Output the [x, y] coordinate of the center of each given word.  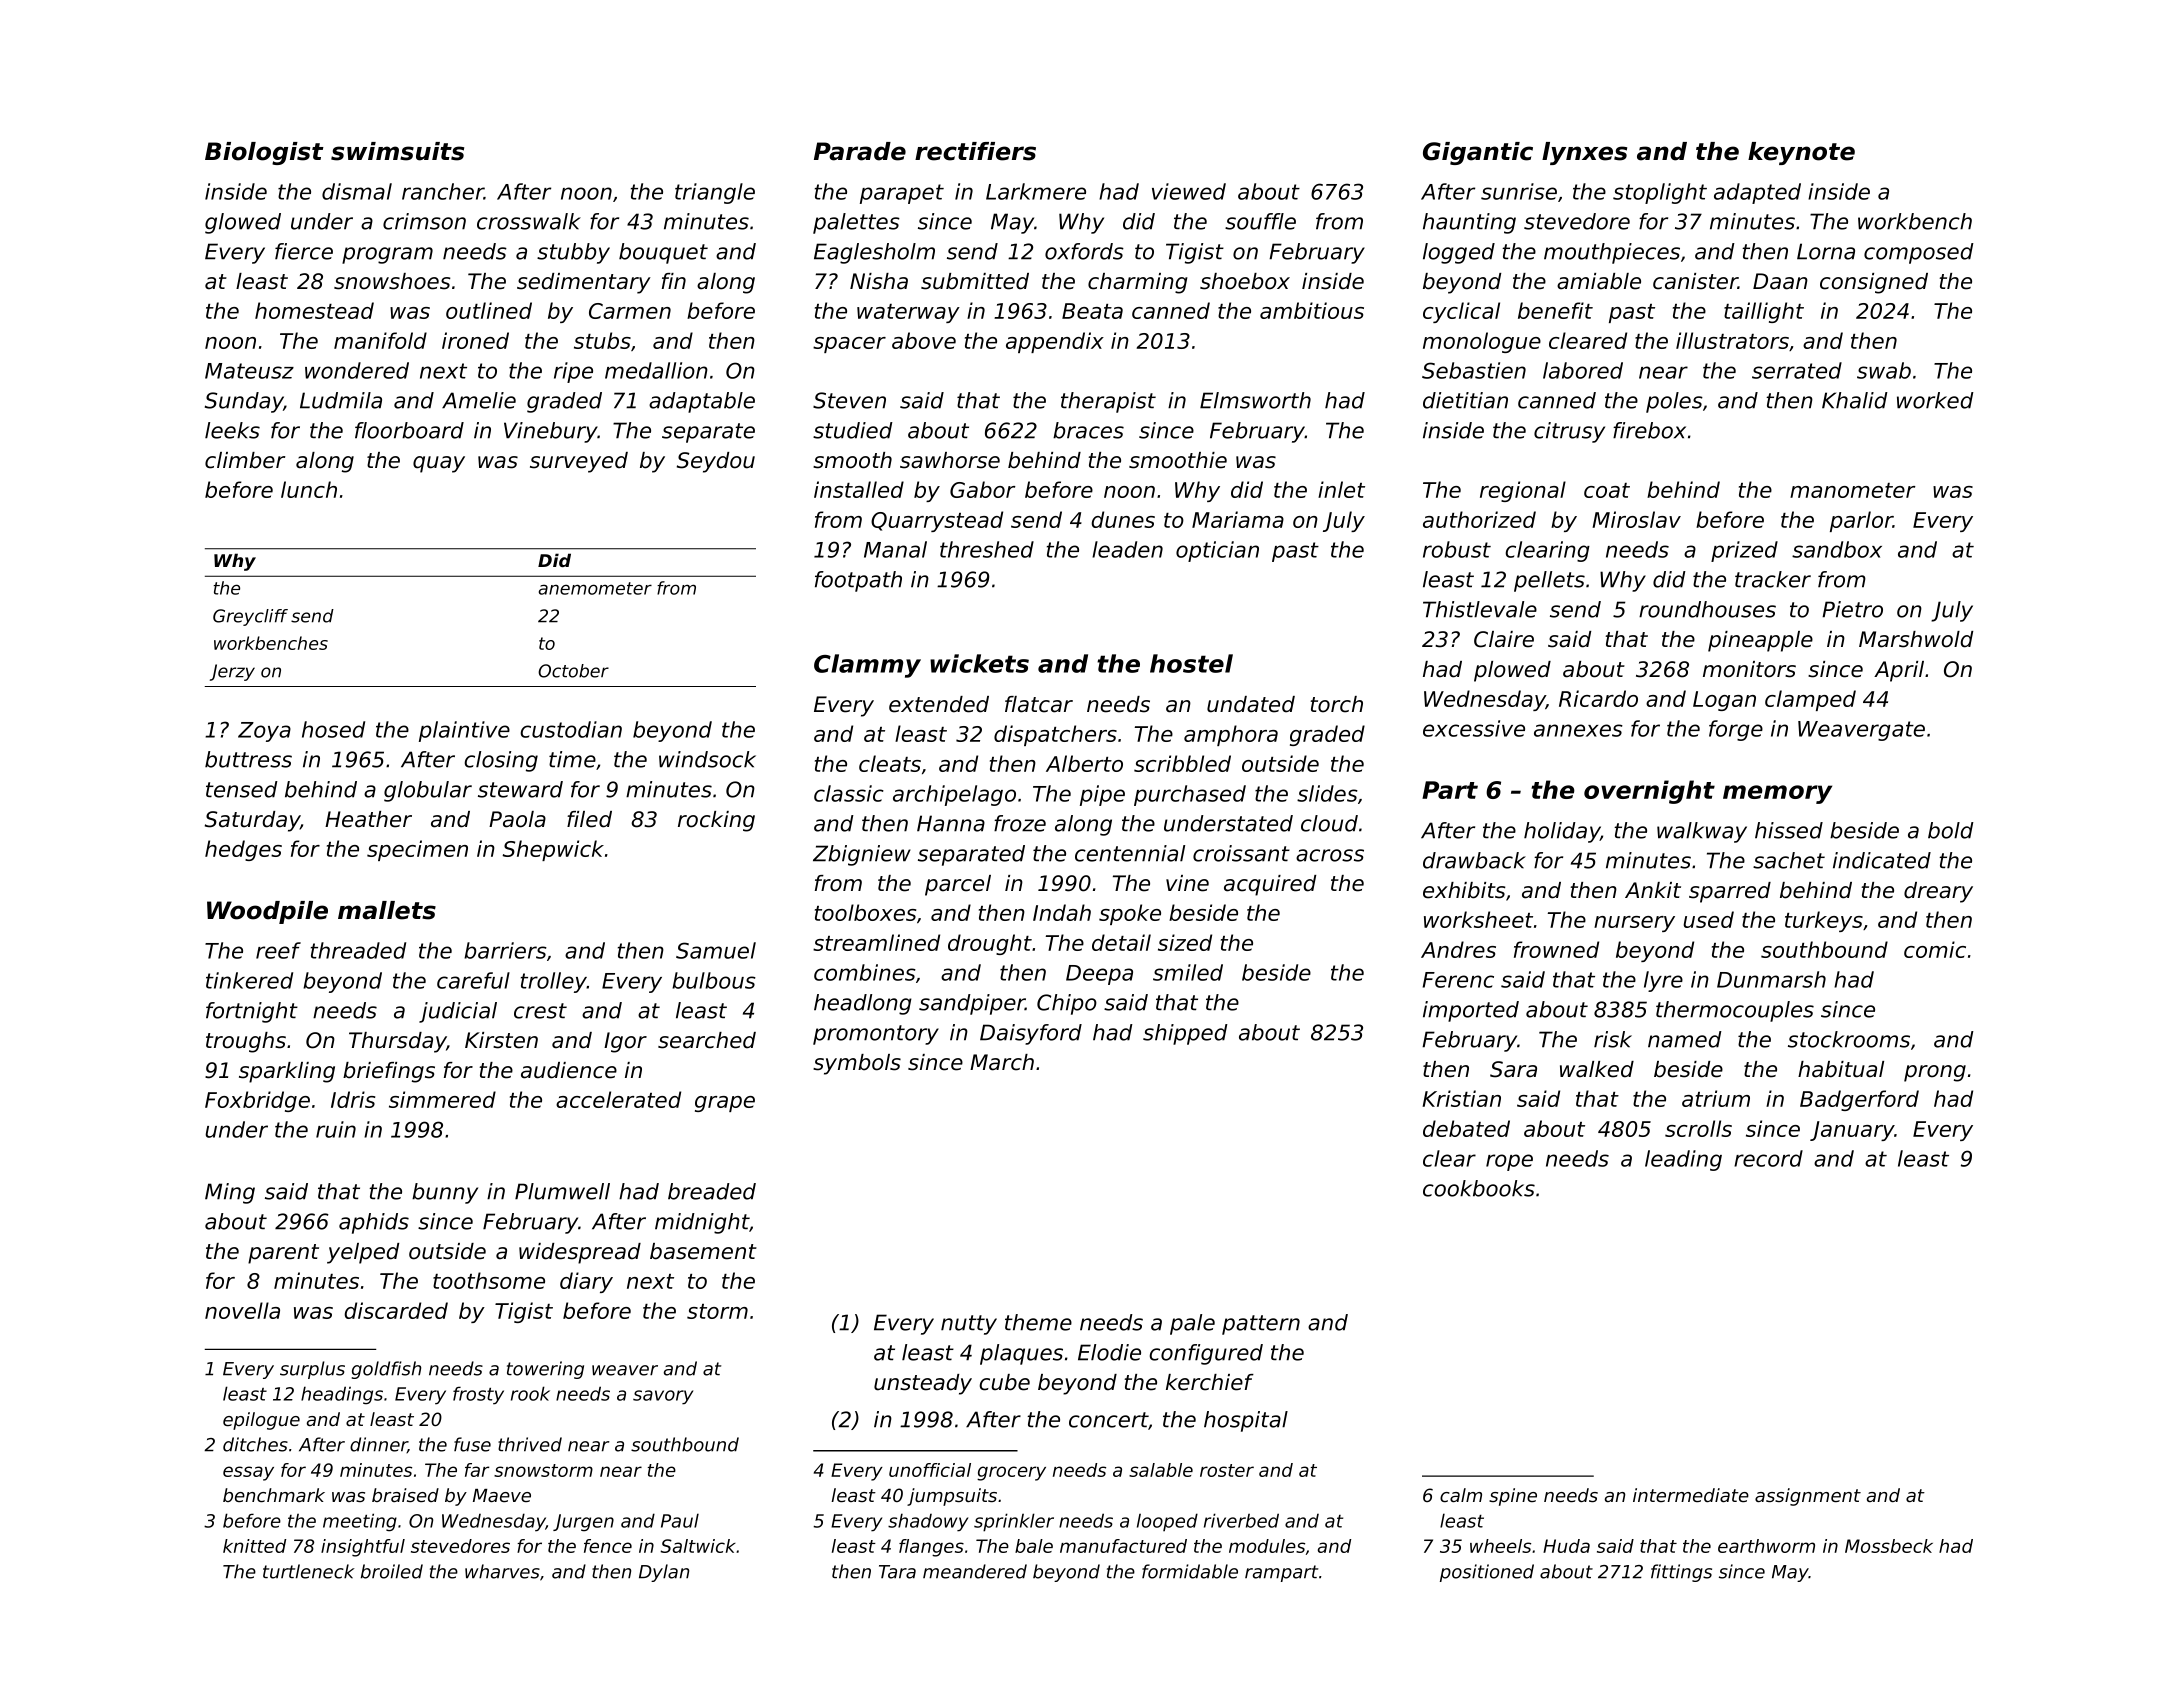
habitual [1841, 1069]
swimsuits [397, 151]
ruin [336, 1129]
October [573, 671]
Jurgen [583, 1523]
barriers [505, 950]
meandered [975, 1571]
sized [1185, 942]
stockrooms [1849, 1039]
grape [725, 1104]
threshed [987, 549]
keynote [1801, 153]
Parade [860, 151]
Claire [1504, 639]
